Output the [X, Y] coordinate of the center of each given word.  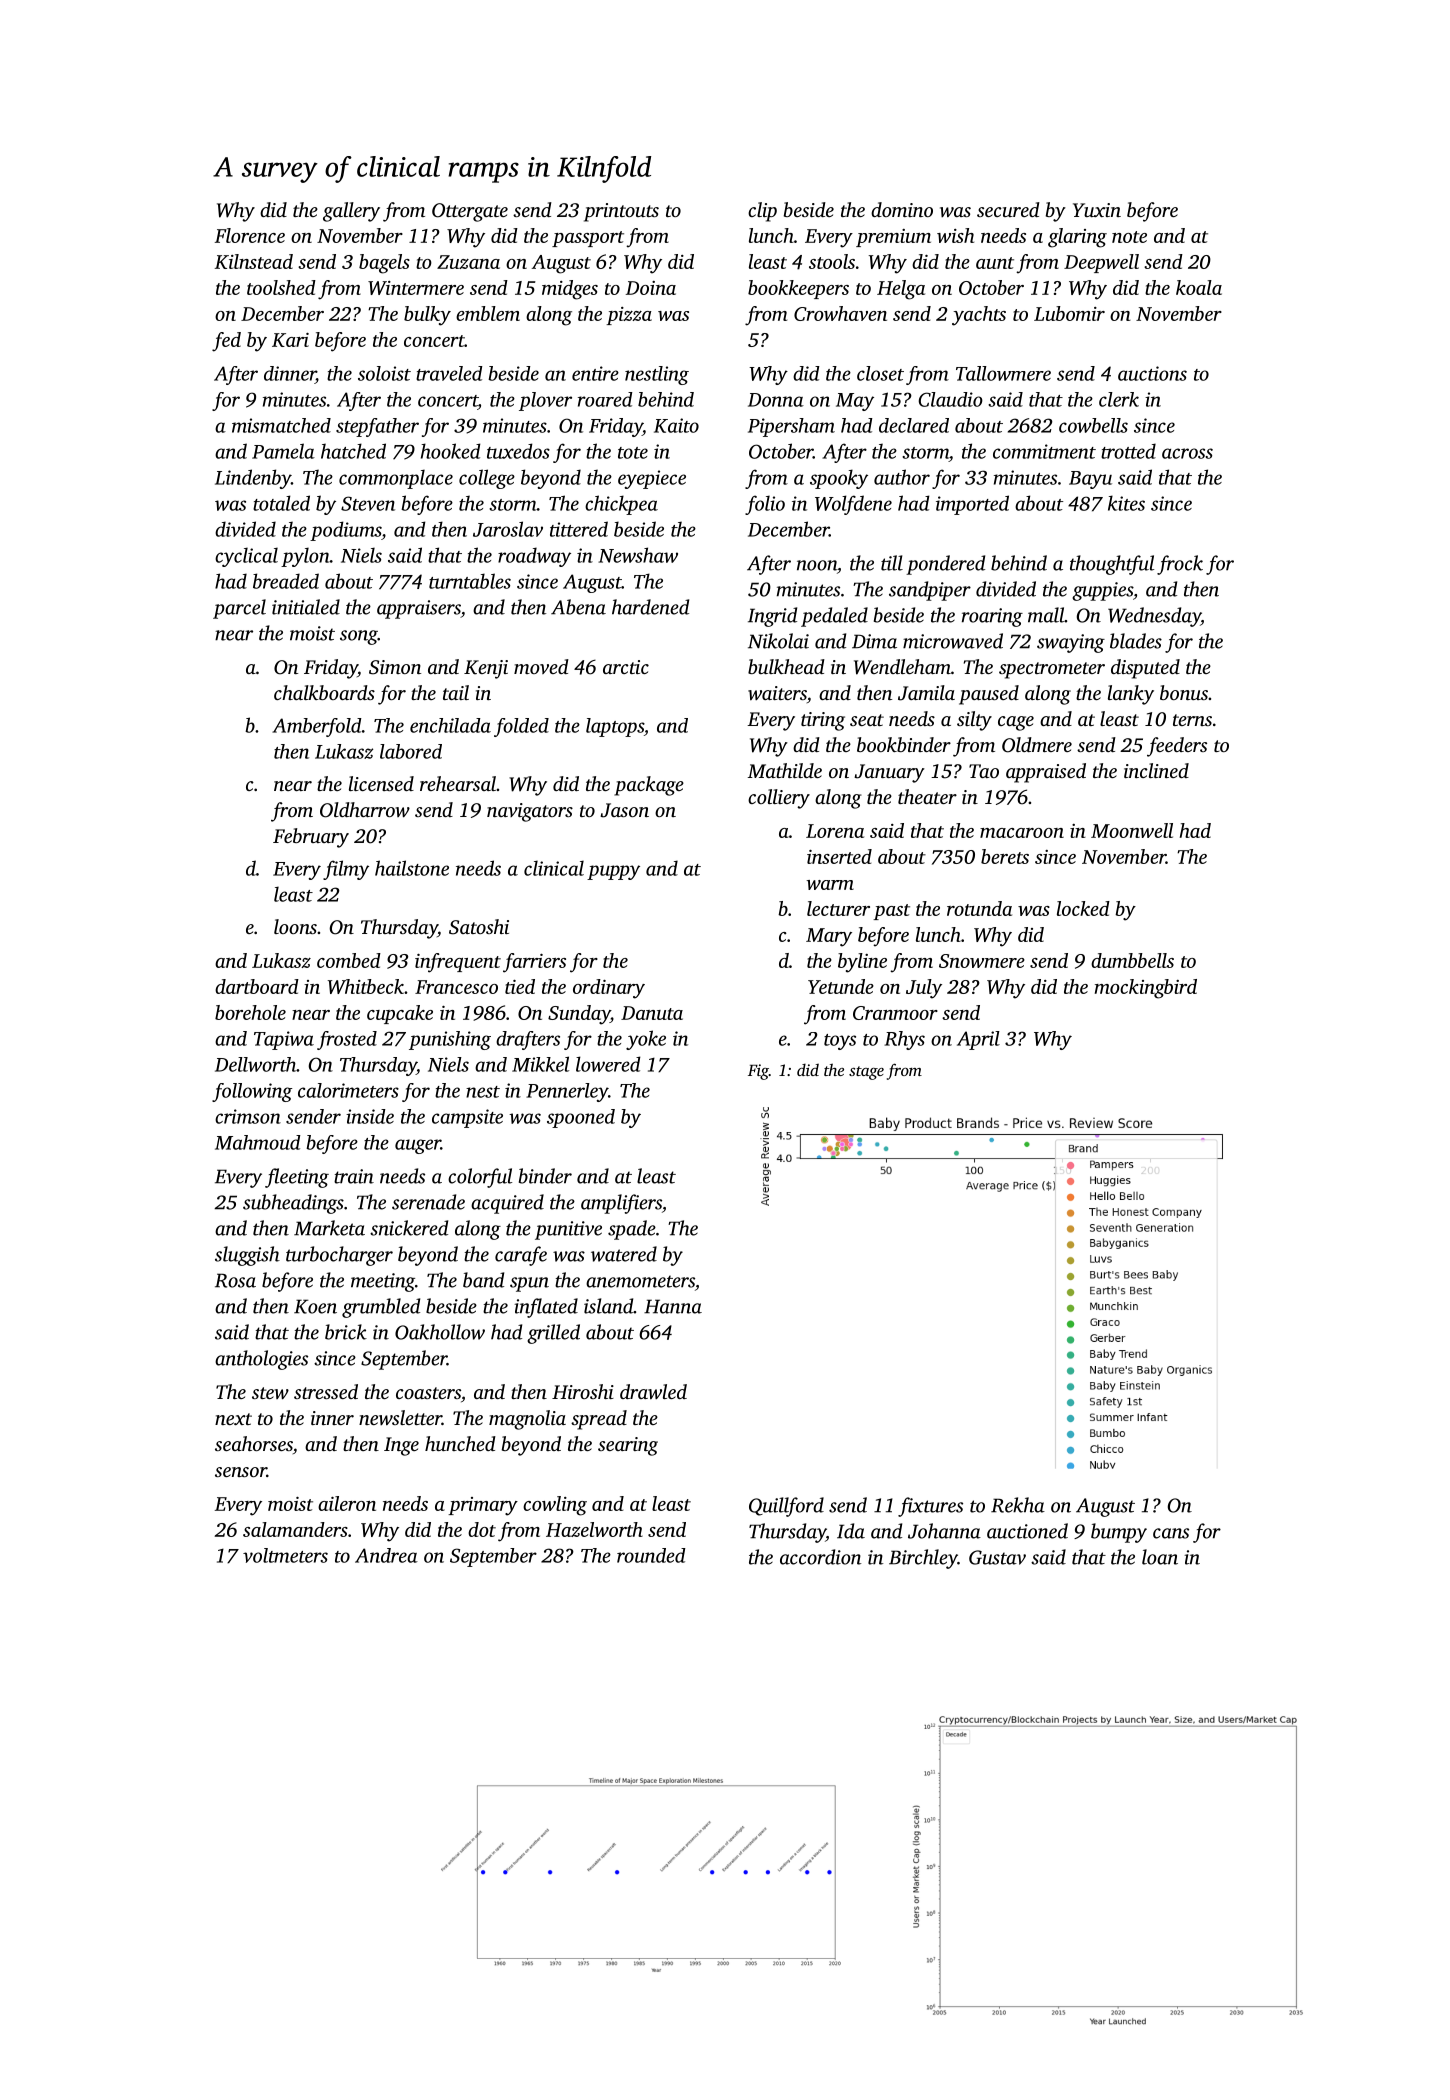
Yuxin [1097, 210]
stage [866, 1073]
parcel [239, 609]
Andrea [386, 1555]
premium [893, 238]
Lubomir [1069, 313]
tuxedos [518, 451]
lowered [608, 1064]
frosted [347, 1040]
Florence [250, 235]
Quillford [786, 1507]
